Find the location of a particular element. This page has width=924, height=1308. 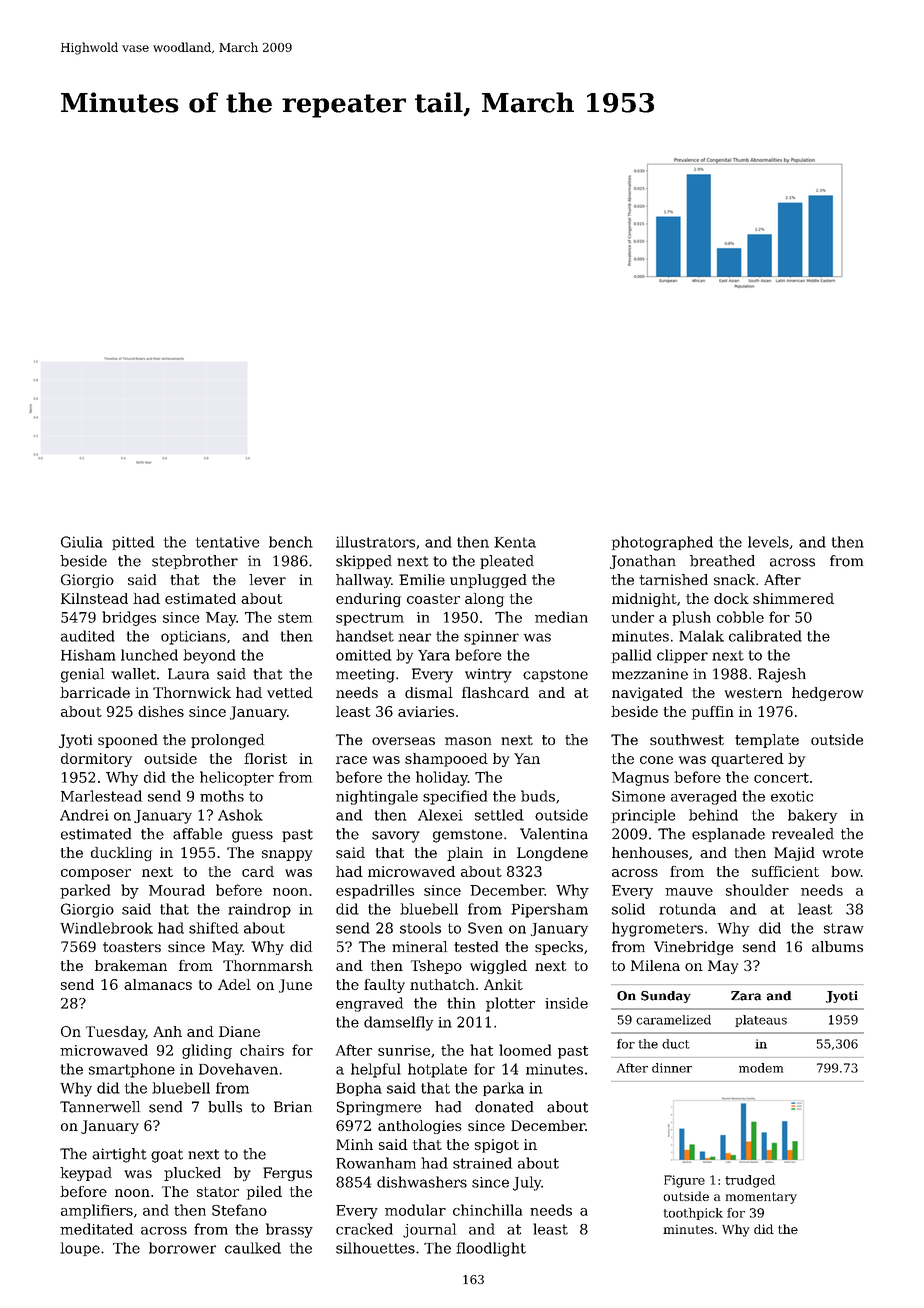

engraved is located at coordinates (369, 1004).
